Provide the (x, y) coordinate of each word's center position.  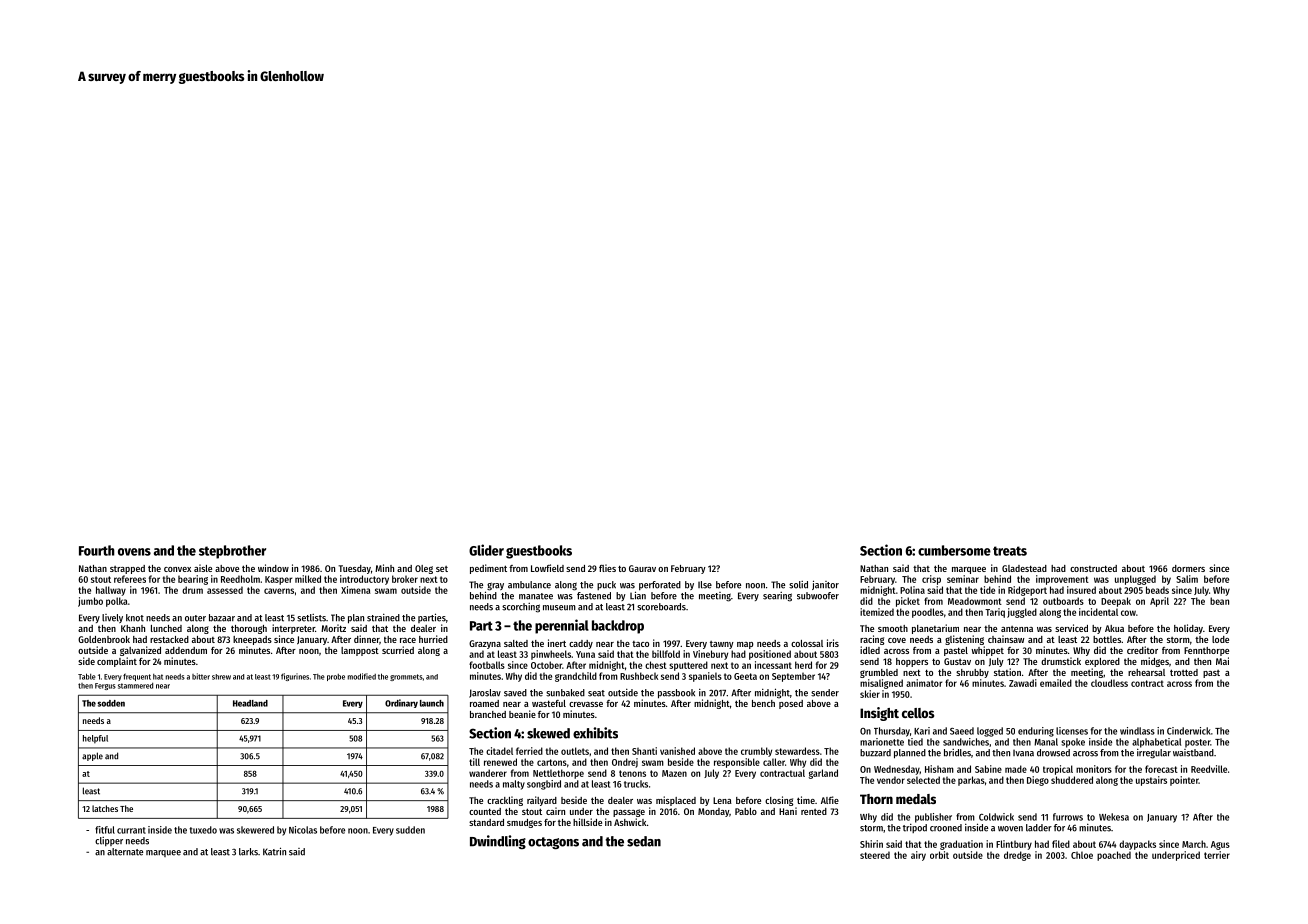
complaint (117, 662)
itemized (877, 612)
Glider (486, 550)
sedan (644, 841)
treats (1010, 551)
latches (105, 808)
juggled (1022, 613)
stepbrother (232, 552)
